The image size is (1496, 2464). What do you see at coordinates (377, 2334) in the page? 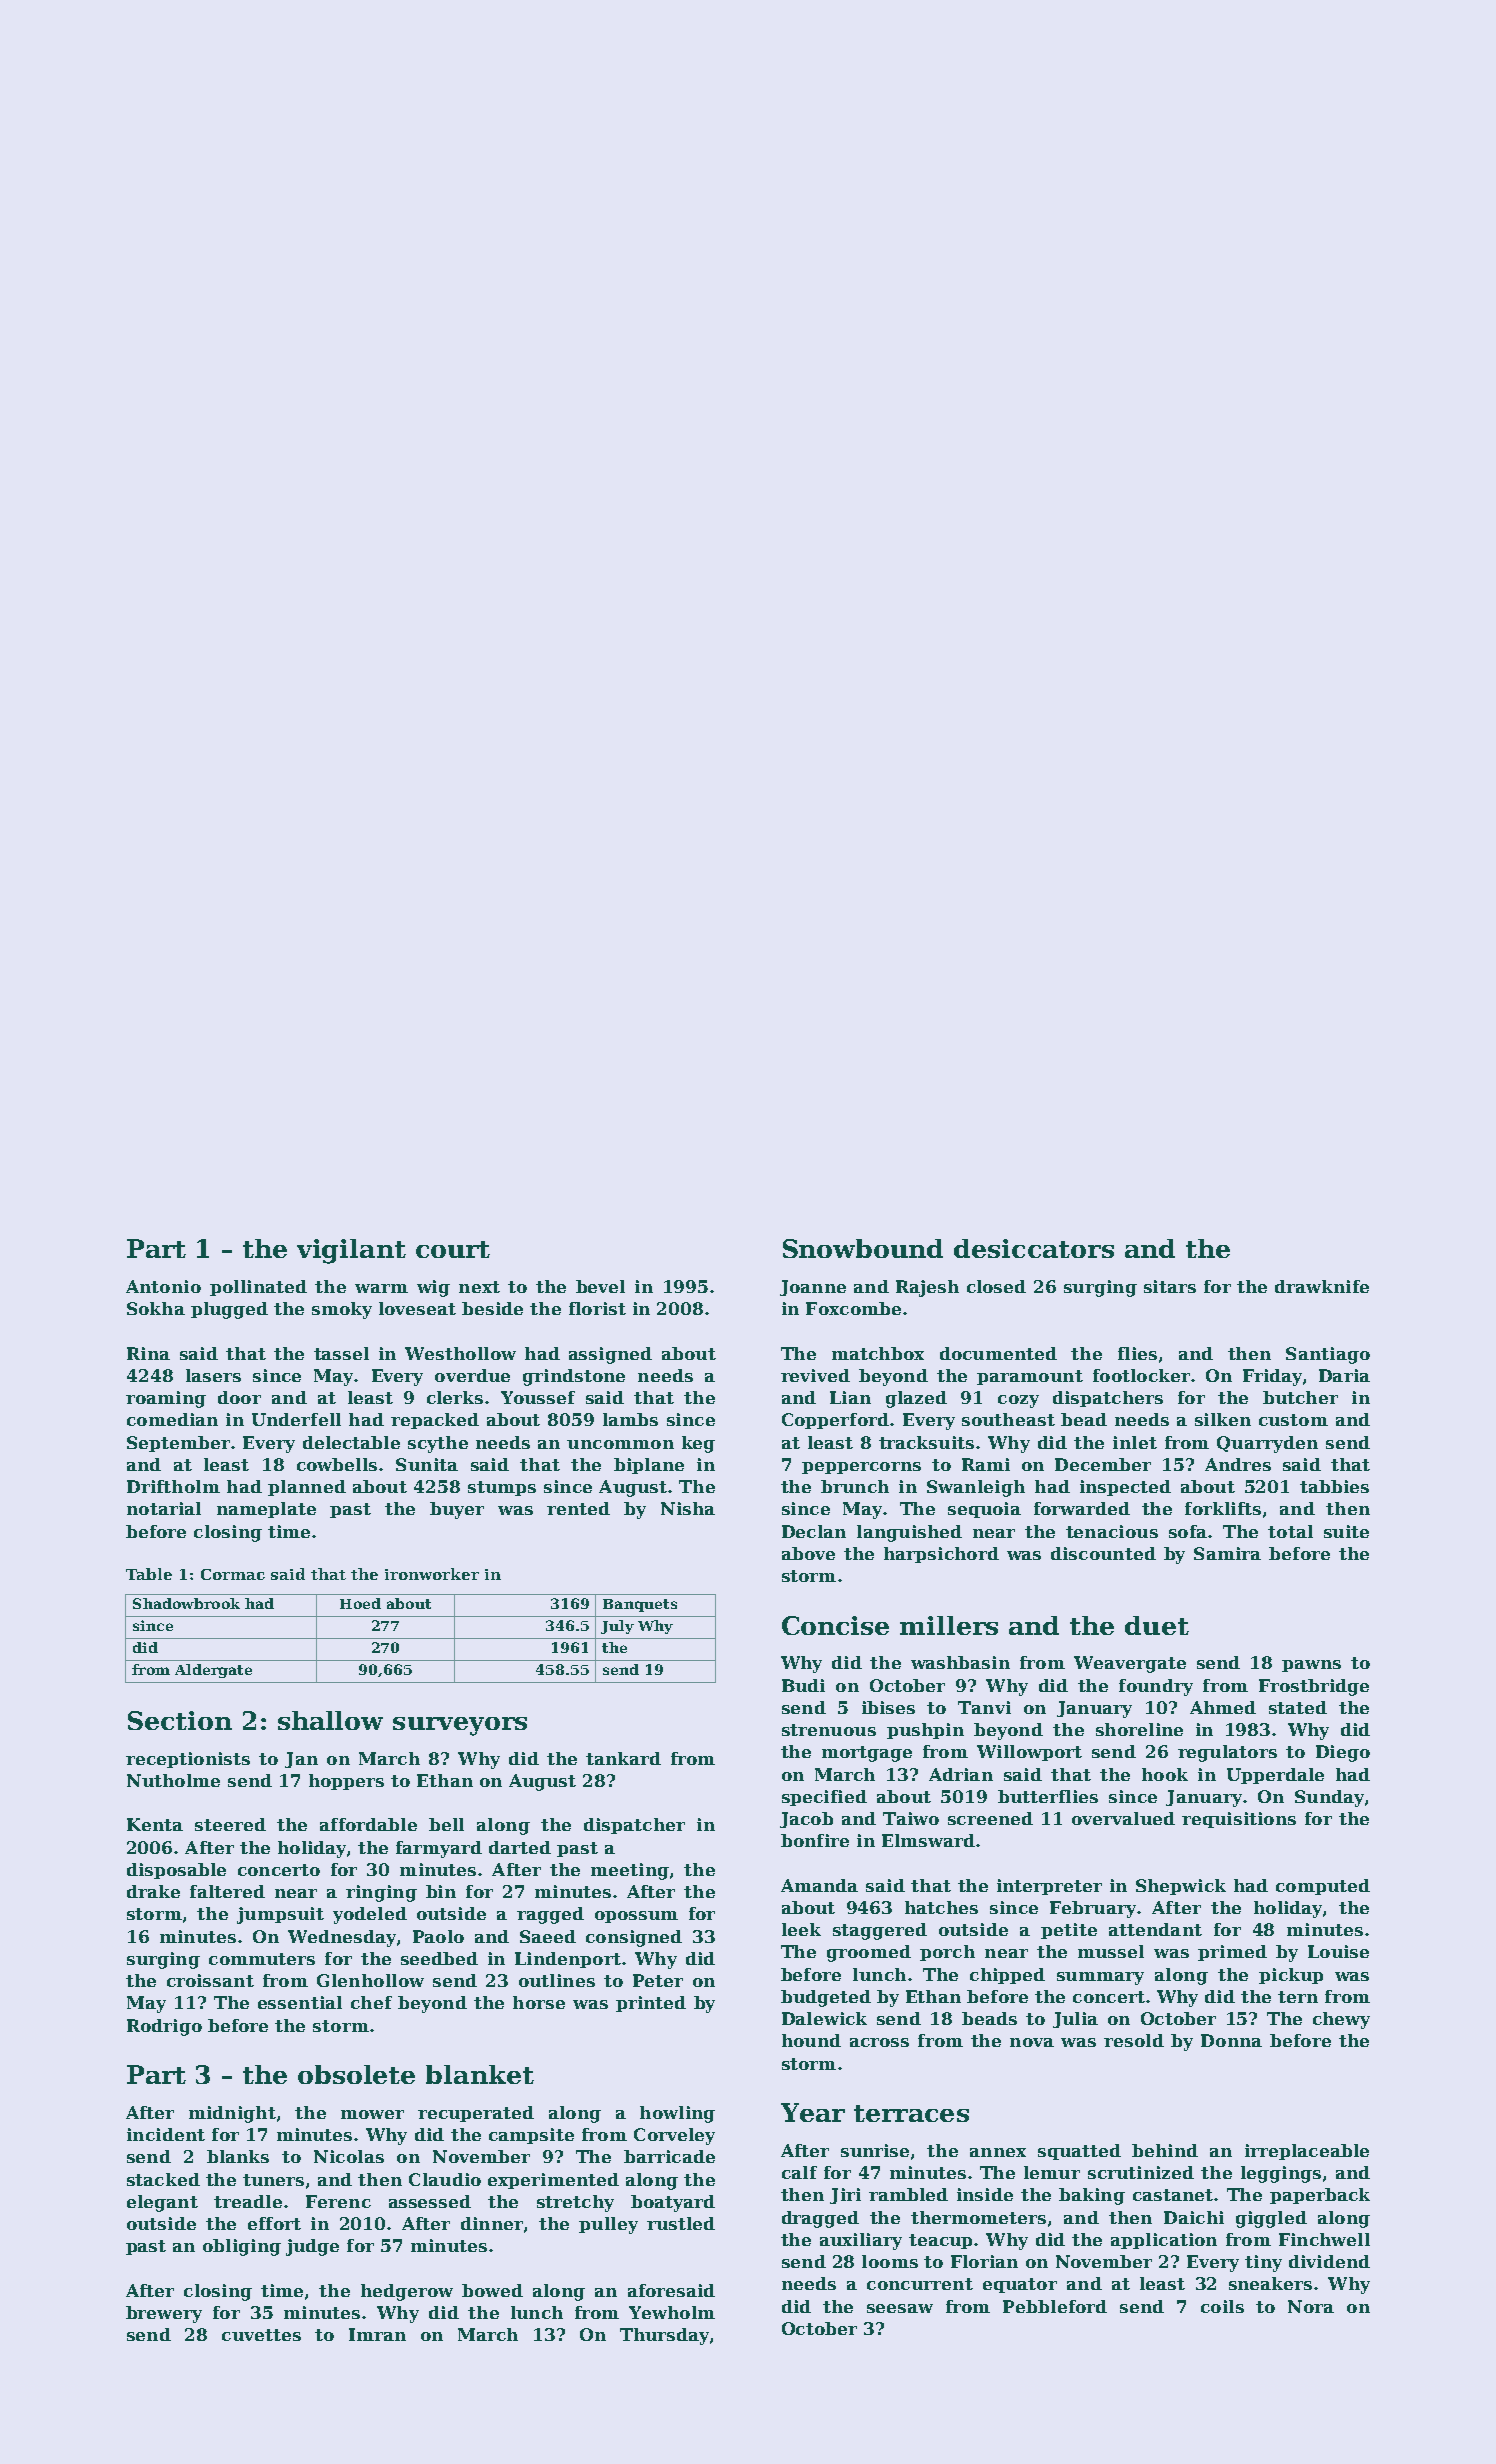
I see `Imran` at bounding box center [377, 2334].
